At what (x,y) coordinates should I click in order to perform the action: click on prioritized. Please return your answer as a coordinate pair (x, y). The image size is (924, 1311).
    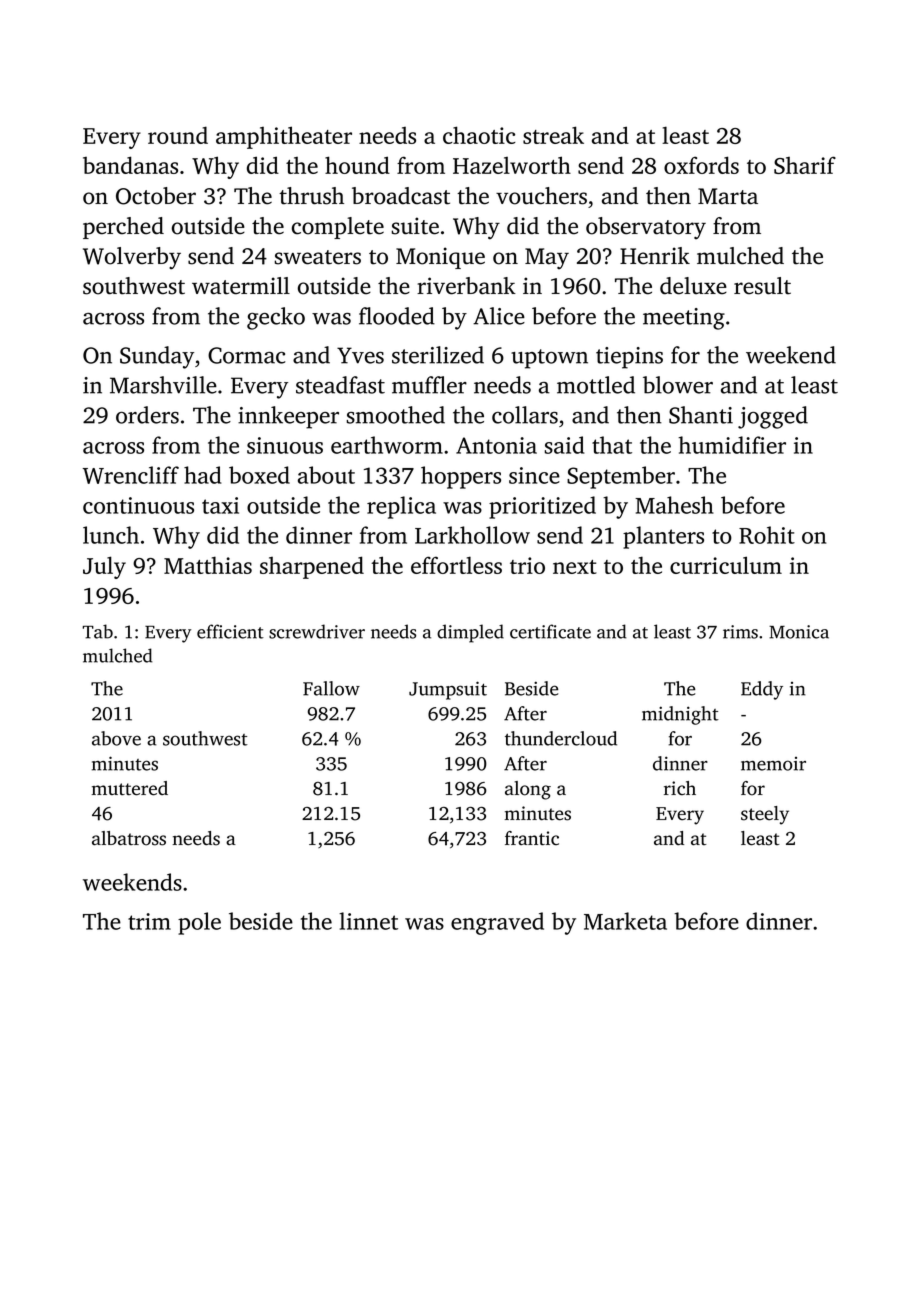
    Looking at the image, I should click on (542, 507).
